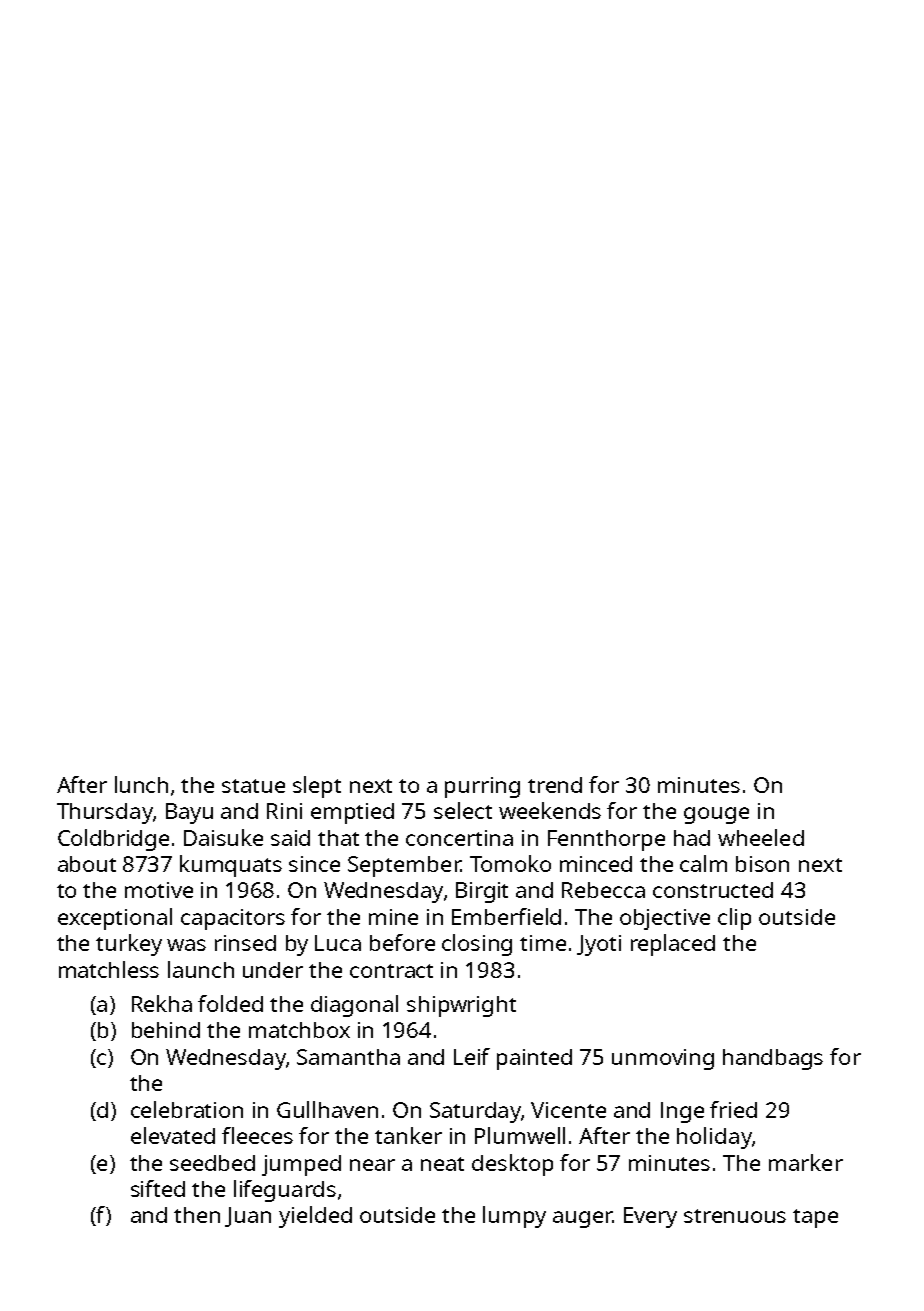 The image size is (924, 1311). Describe the element at coordinates (253, 786) in the image. I see `statue` at that location.
